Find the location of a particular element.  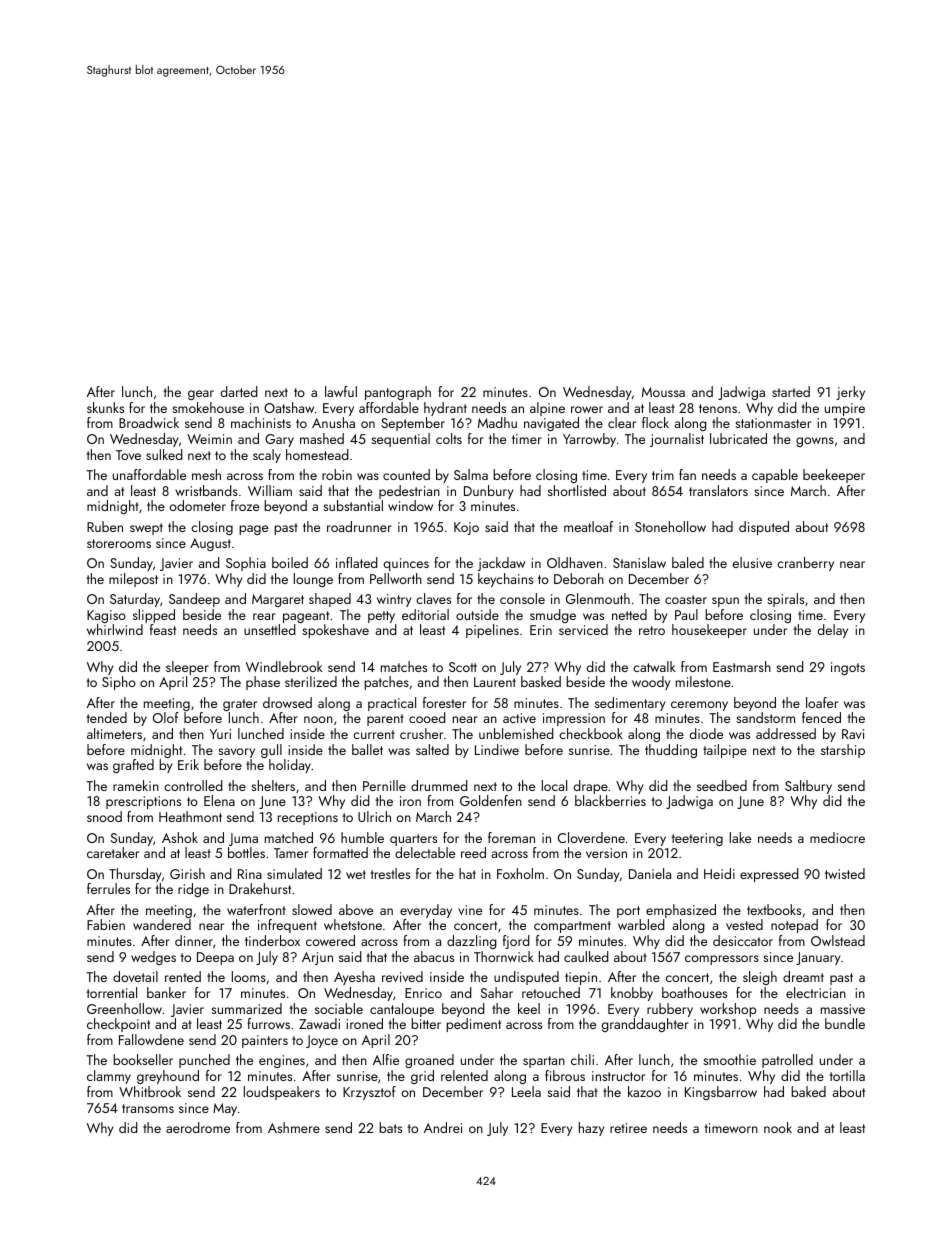

spirals is located at coordinates (785, 600).
